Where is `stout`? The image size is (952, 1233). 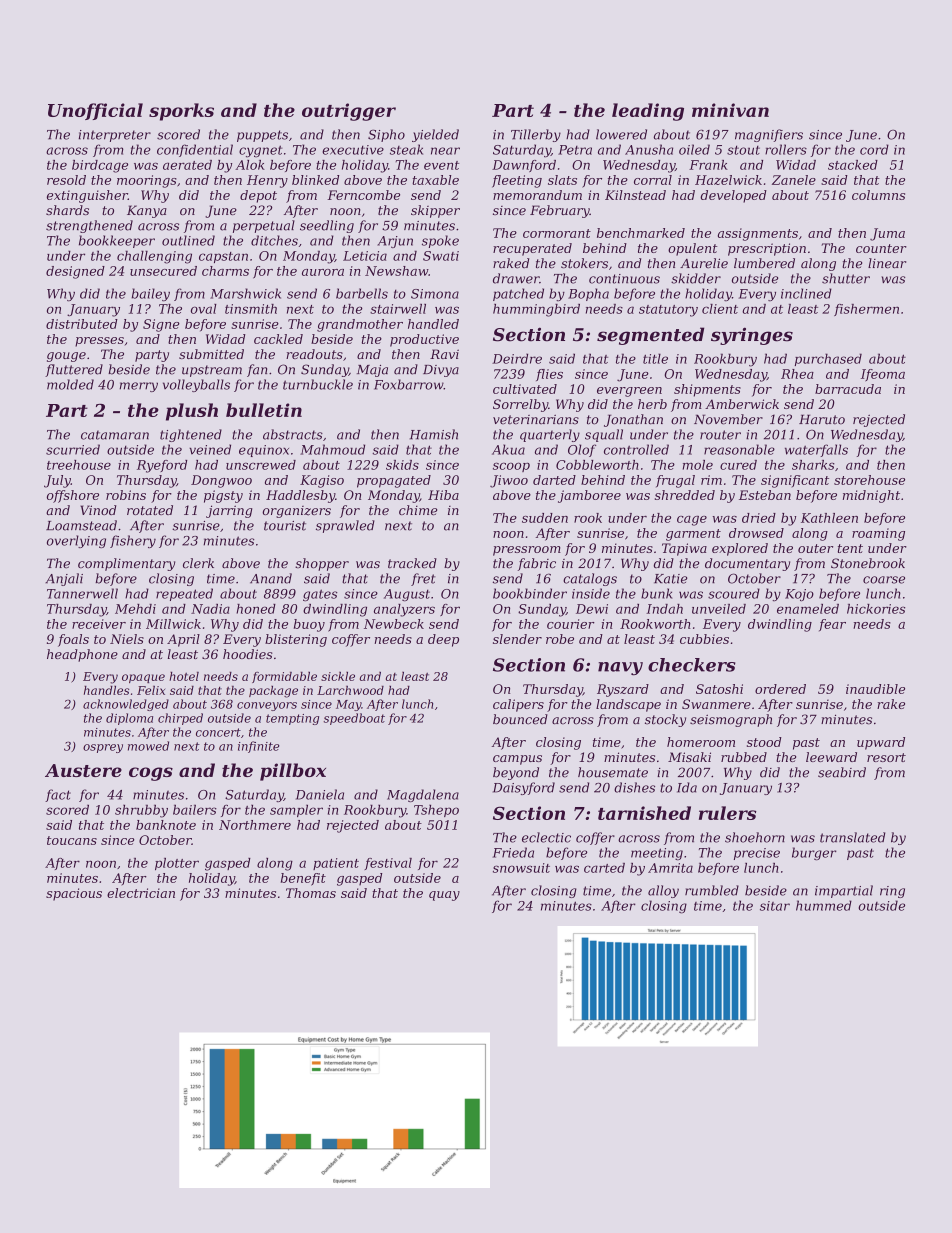
stout is located at coordinates (743, 150).
